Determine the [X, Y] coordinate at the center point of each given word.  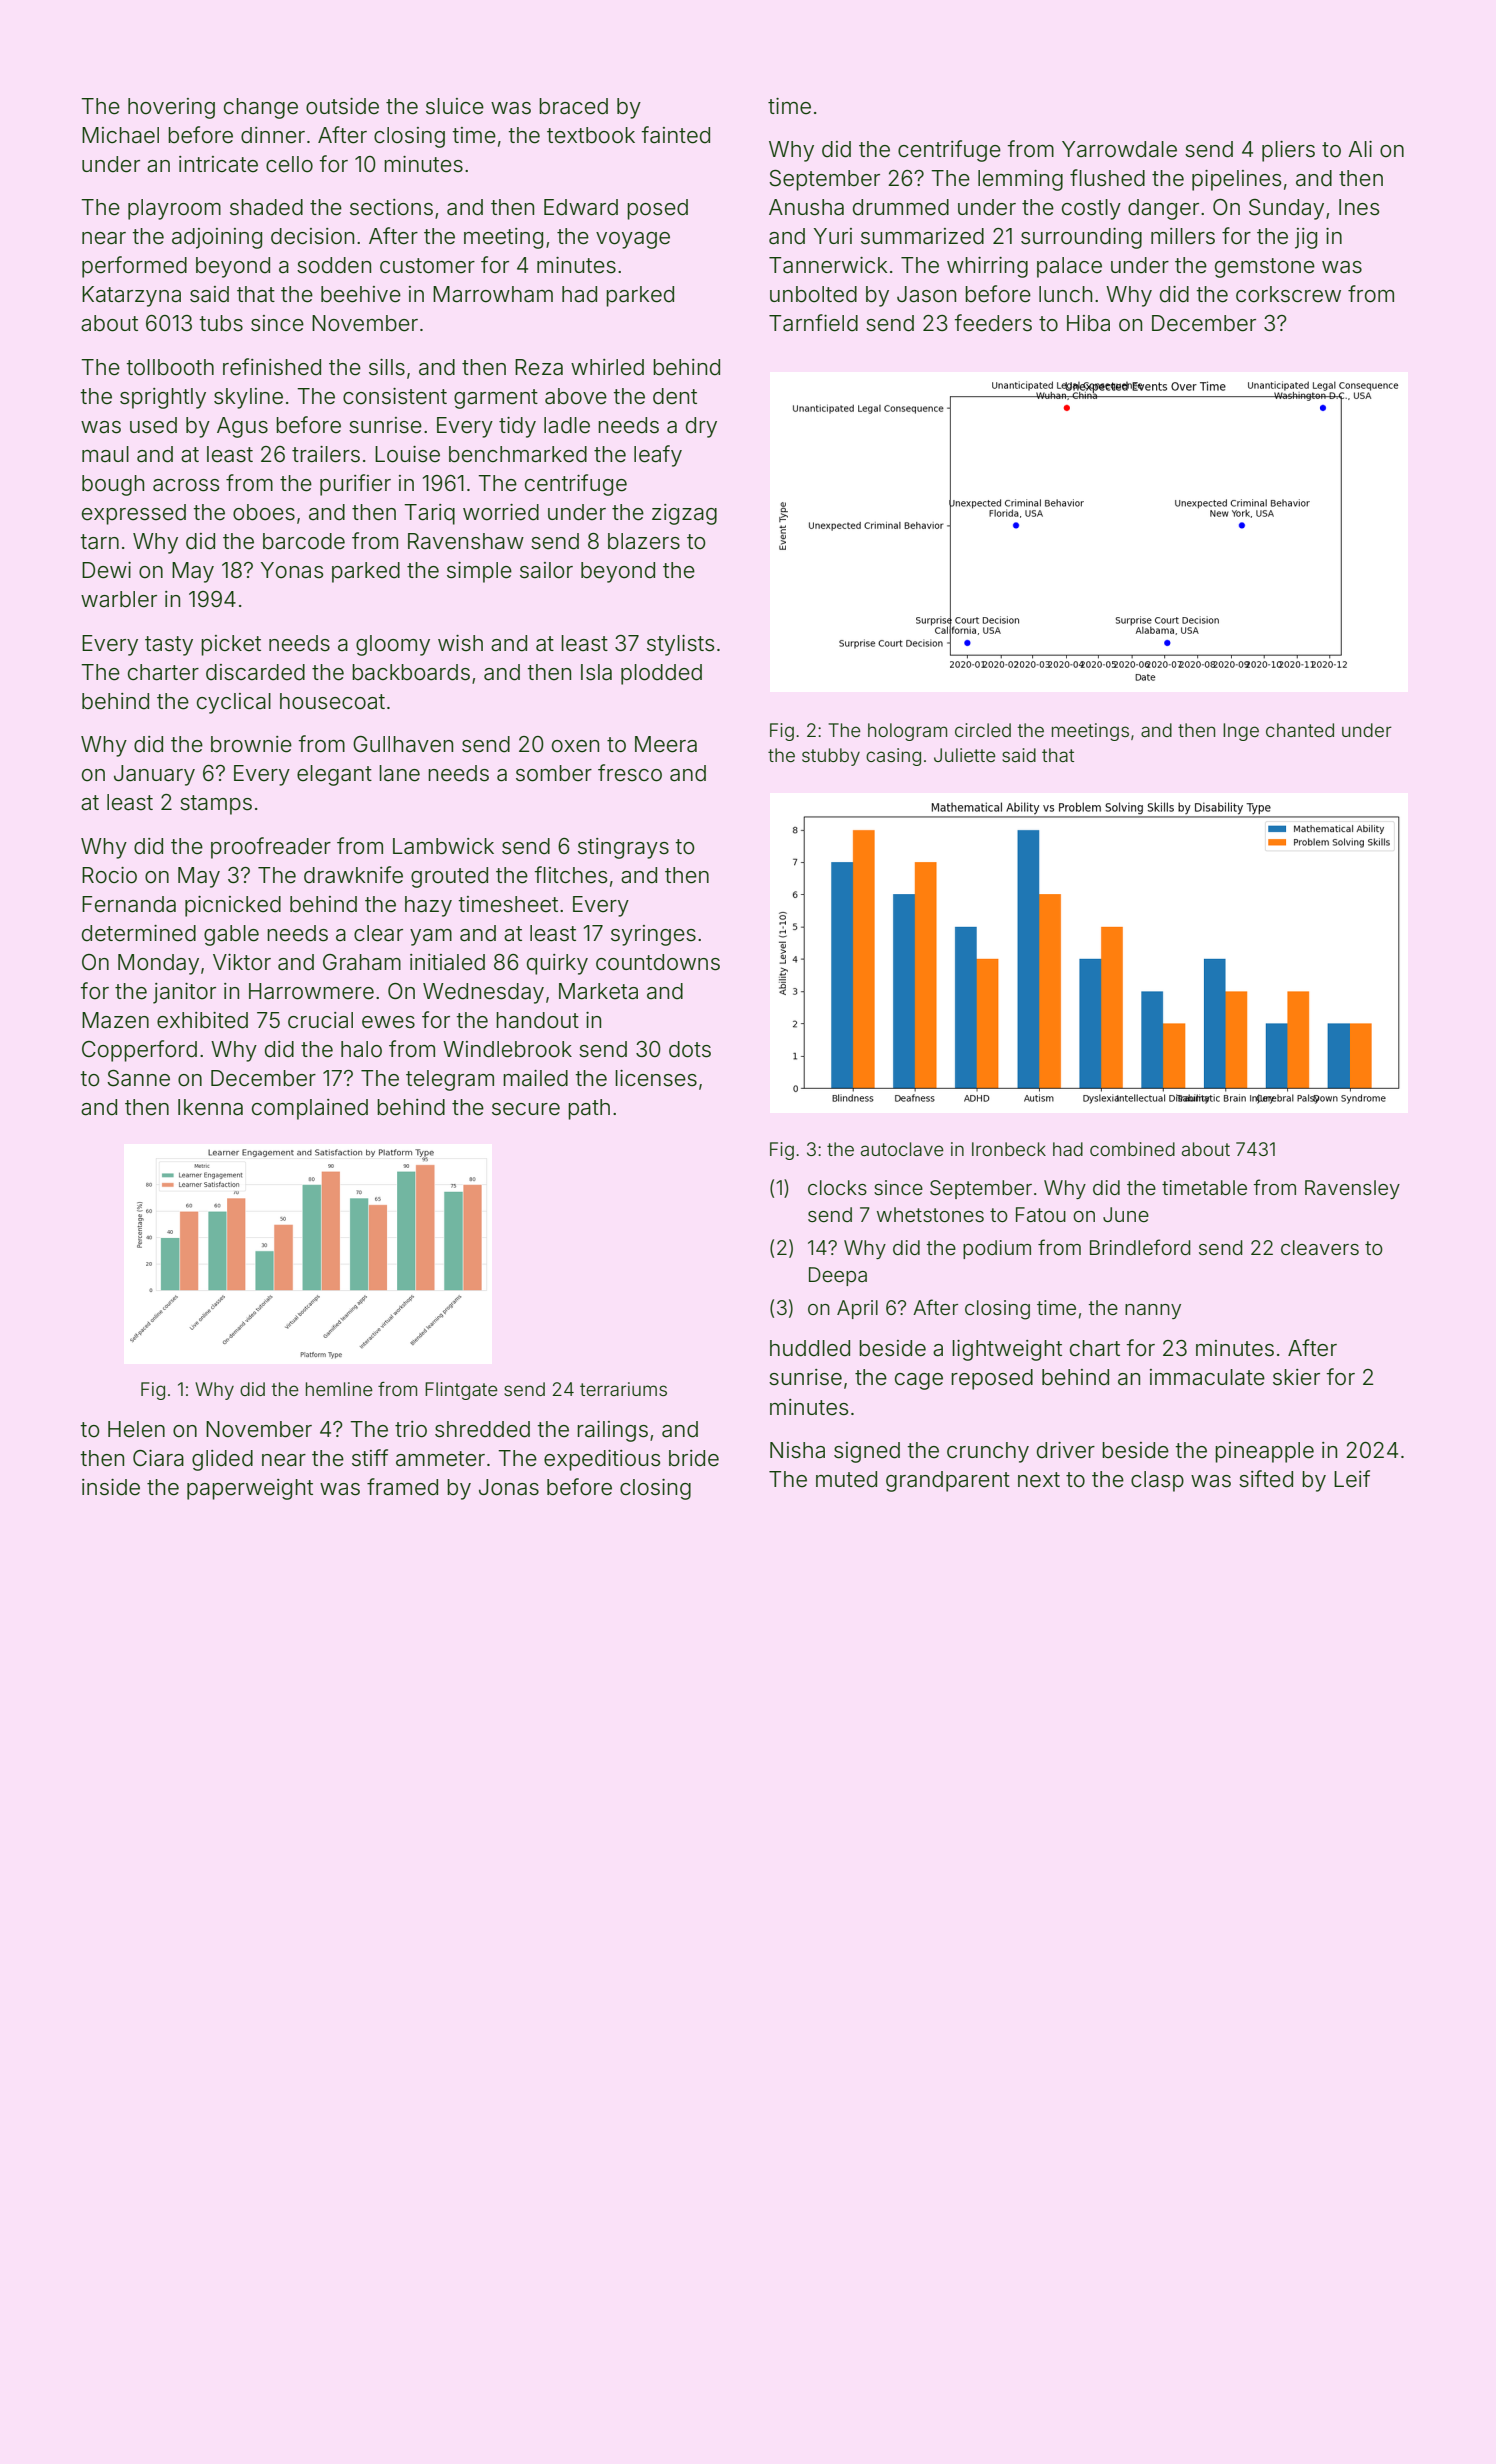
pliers [1288, 151]
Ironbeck [1009, 1149]
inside [111, 1487]
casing [893, 757]
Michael [120, 135]
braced [573, 106]
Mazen [115, 1020]
